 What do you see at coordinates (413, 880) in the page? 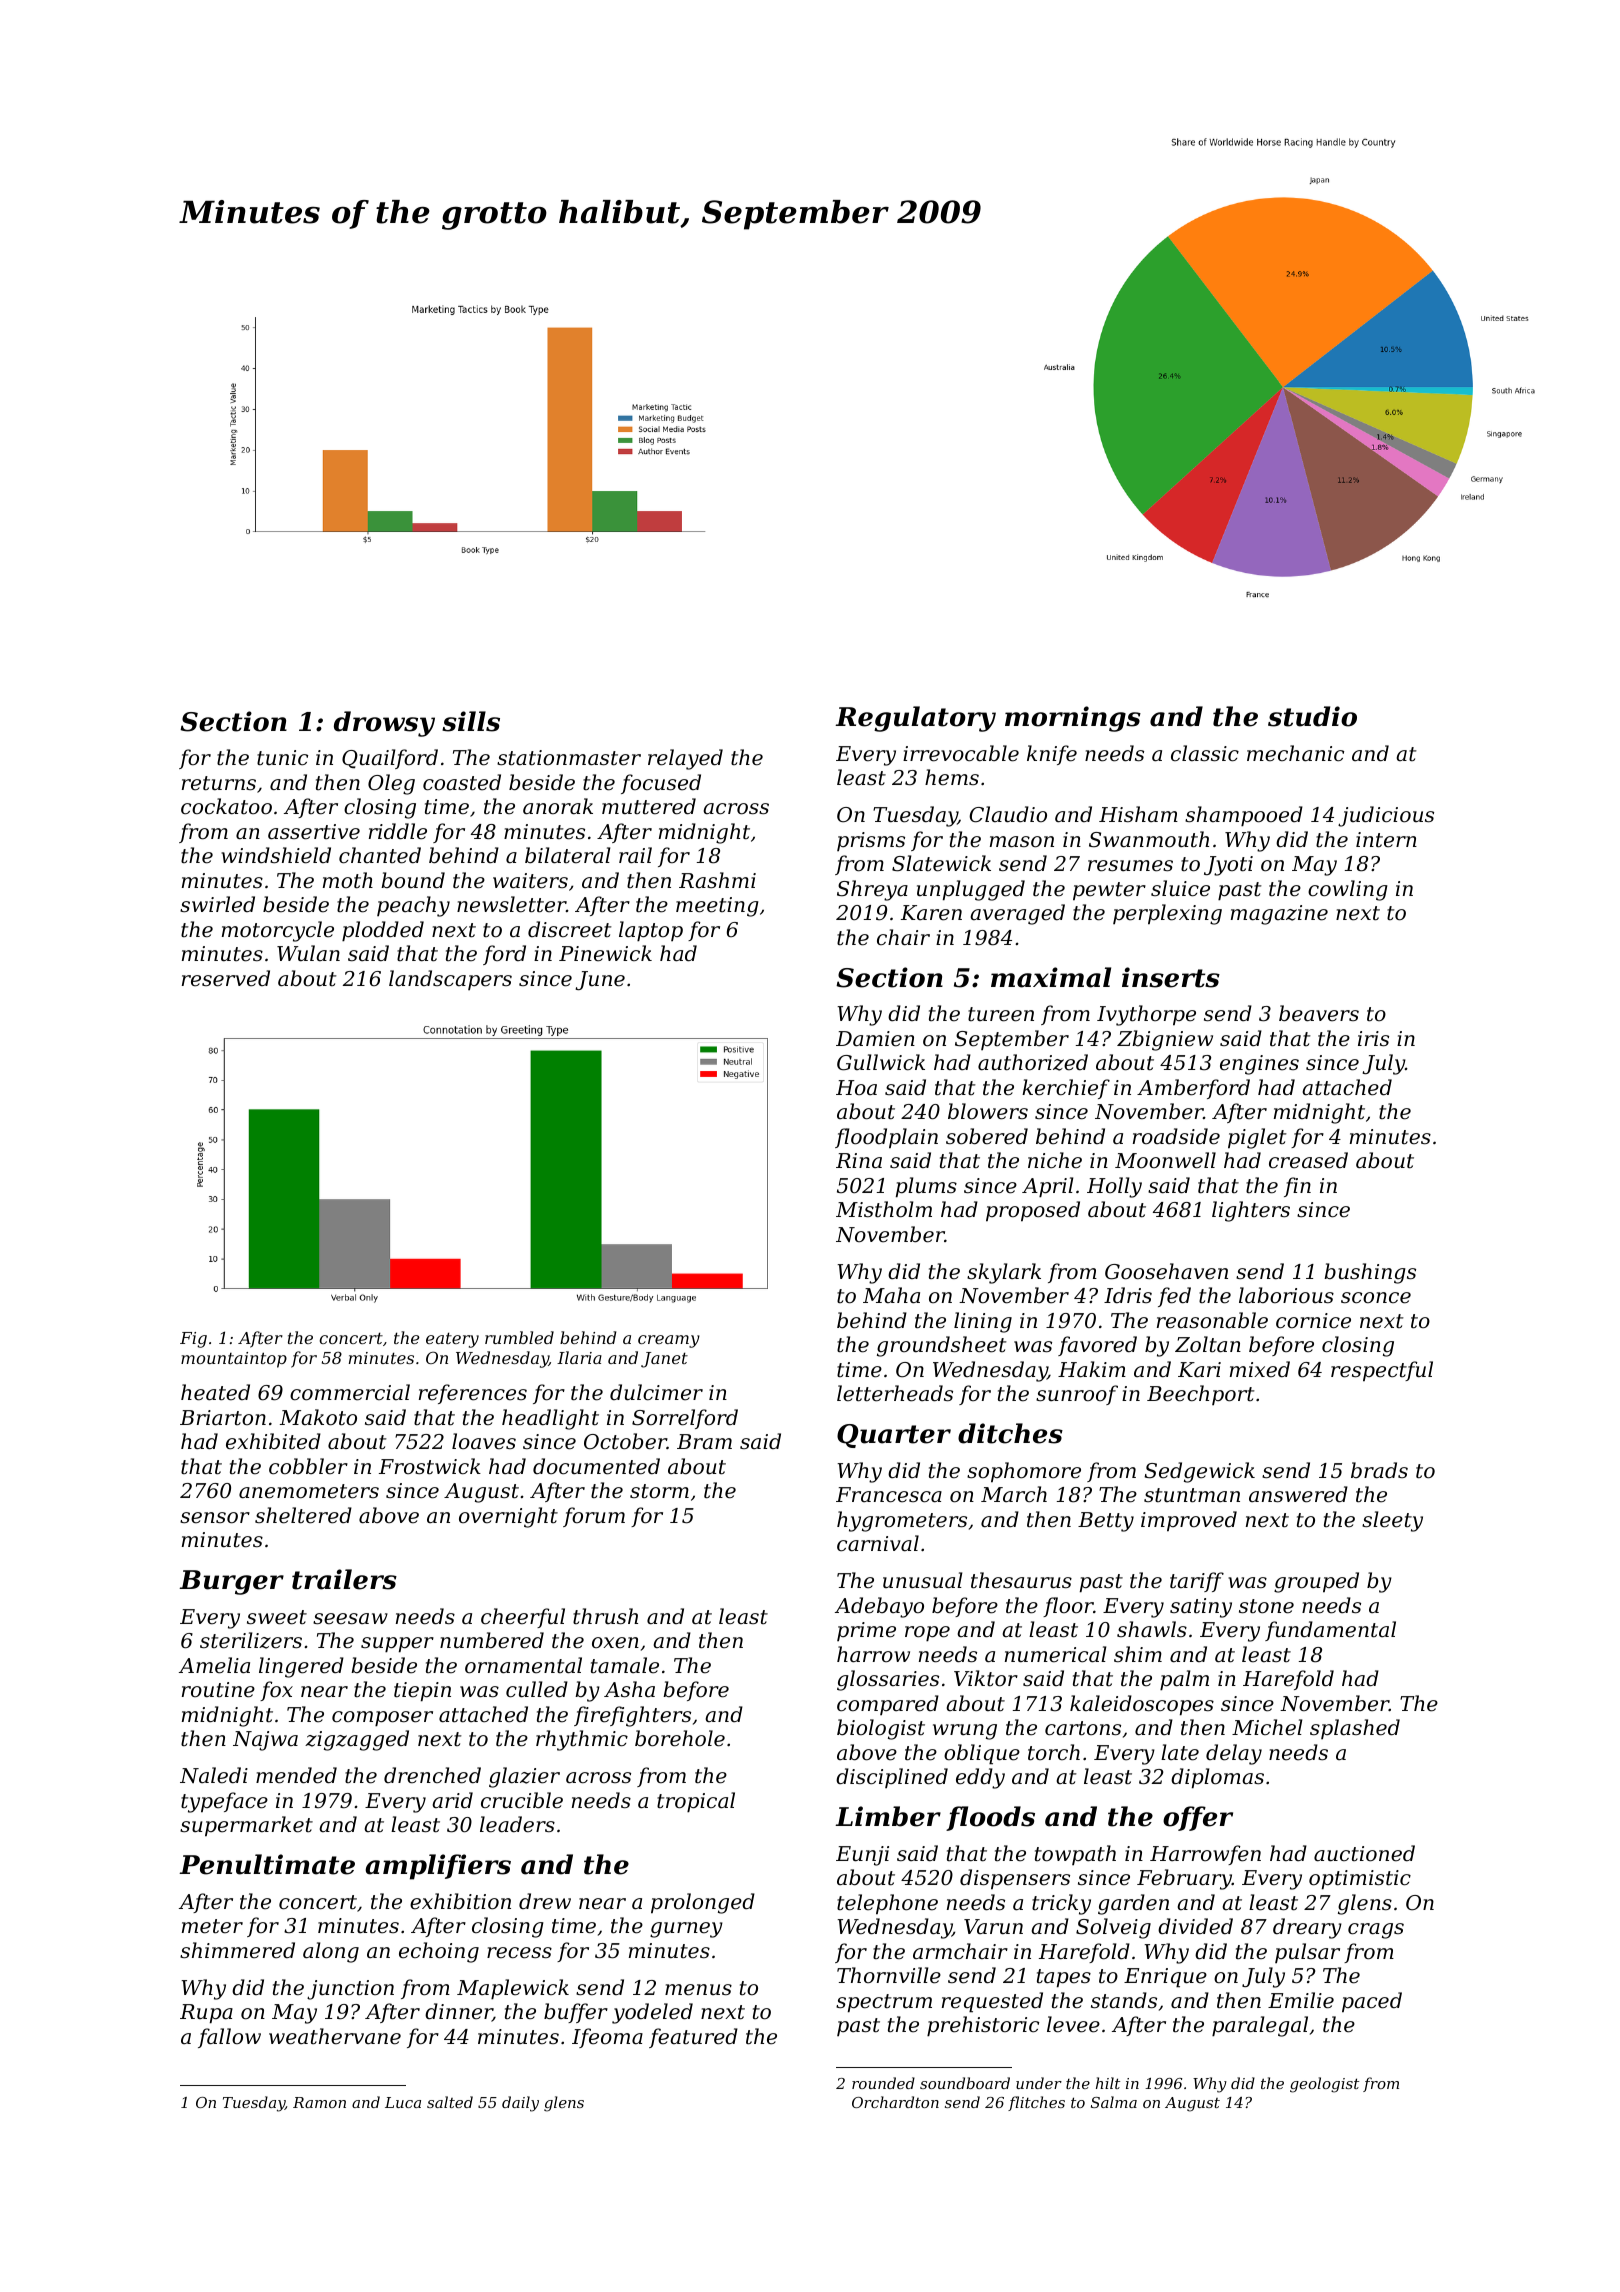
I see `bound` at bounding box center [413, 880].
